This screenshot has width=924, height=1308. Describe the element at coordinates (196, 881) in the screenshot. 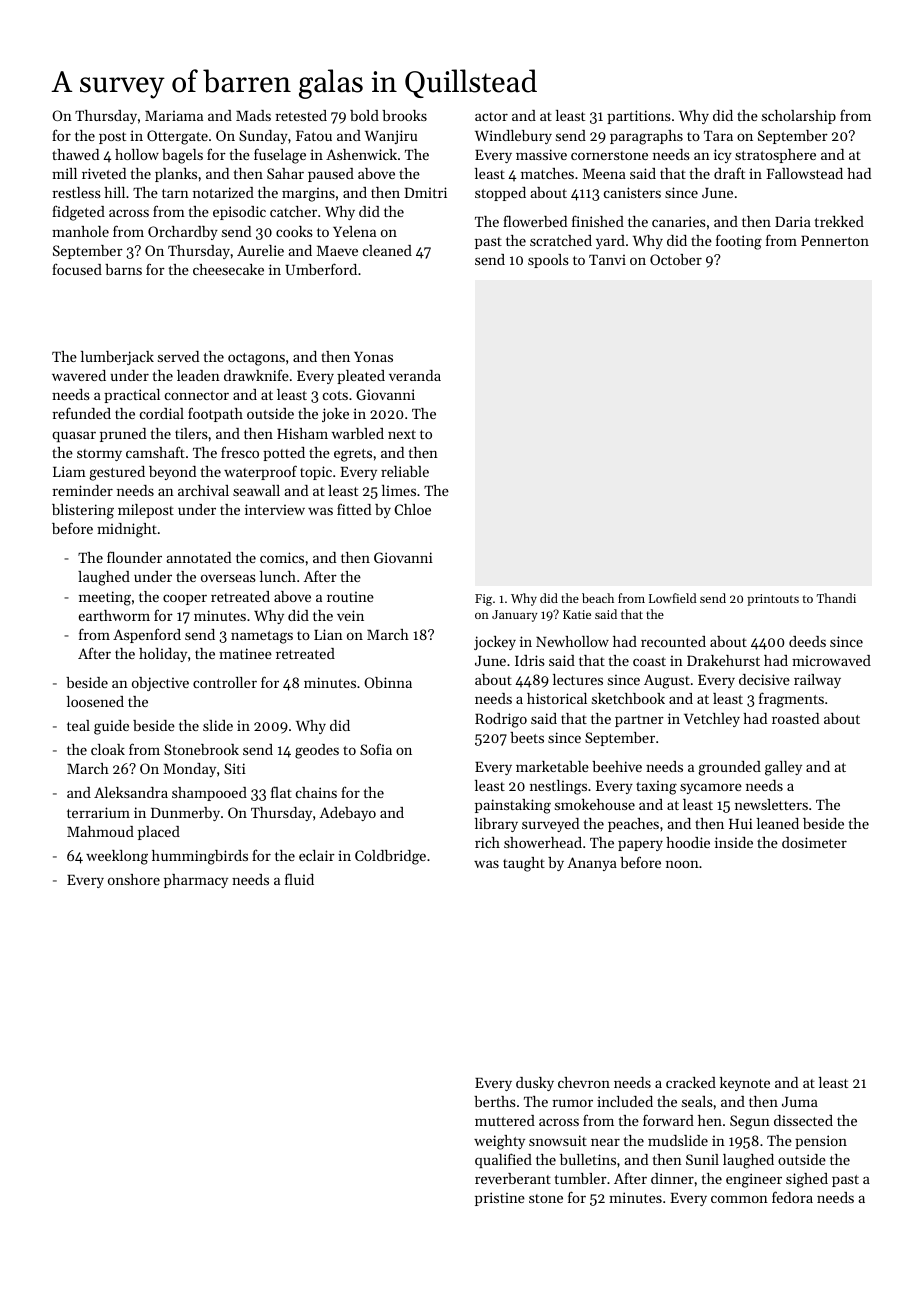

I see `pharmacy` at that location.
